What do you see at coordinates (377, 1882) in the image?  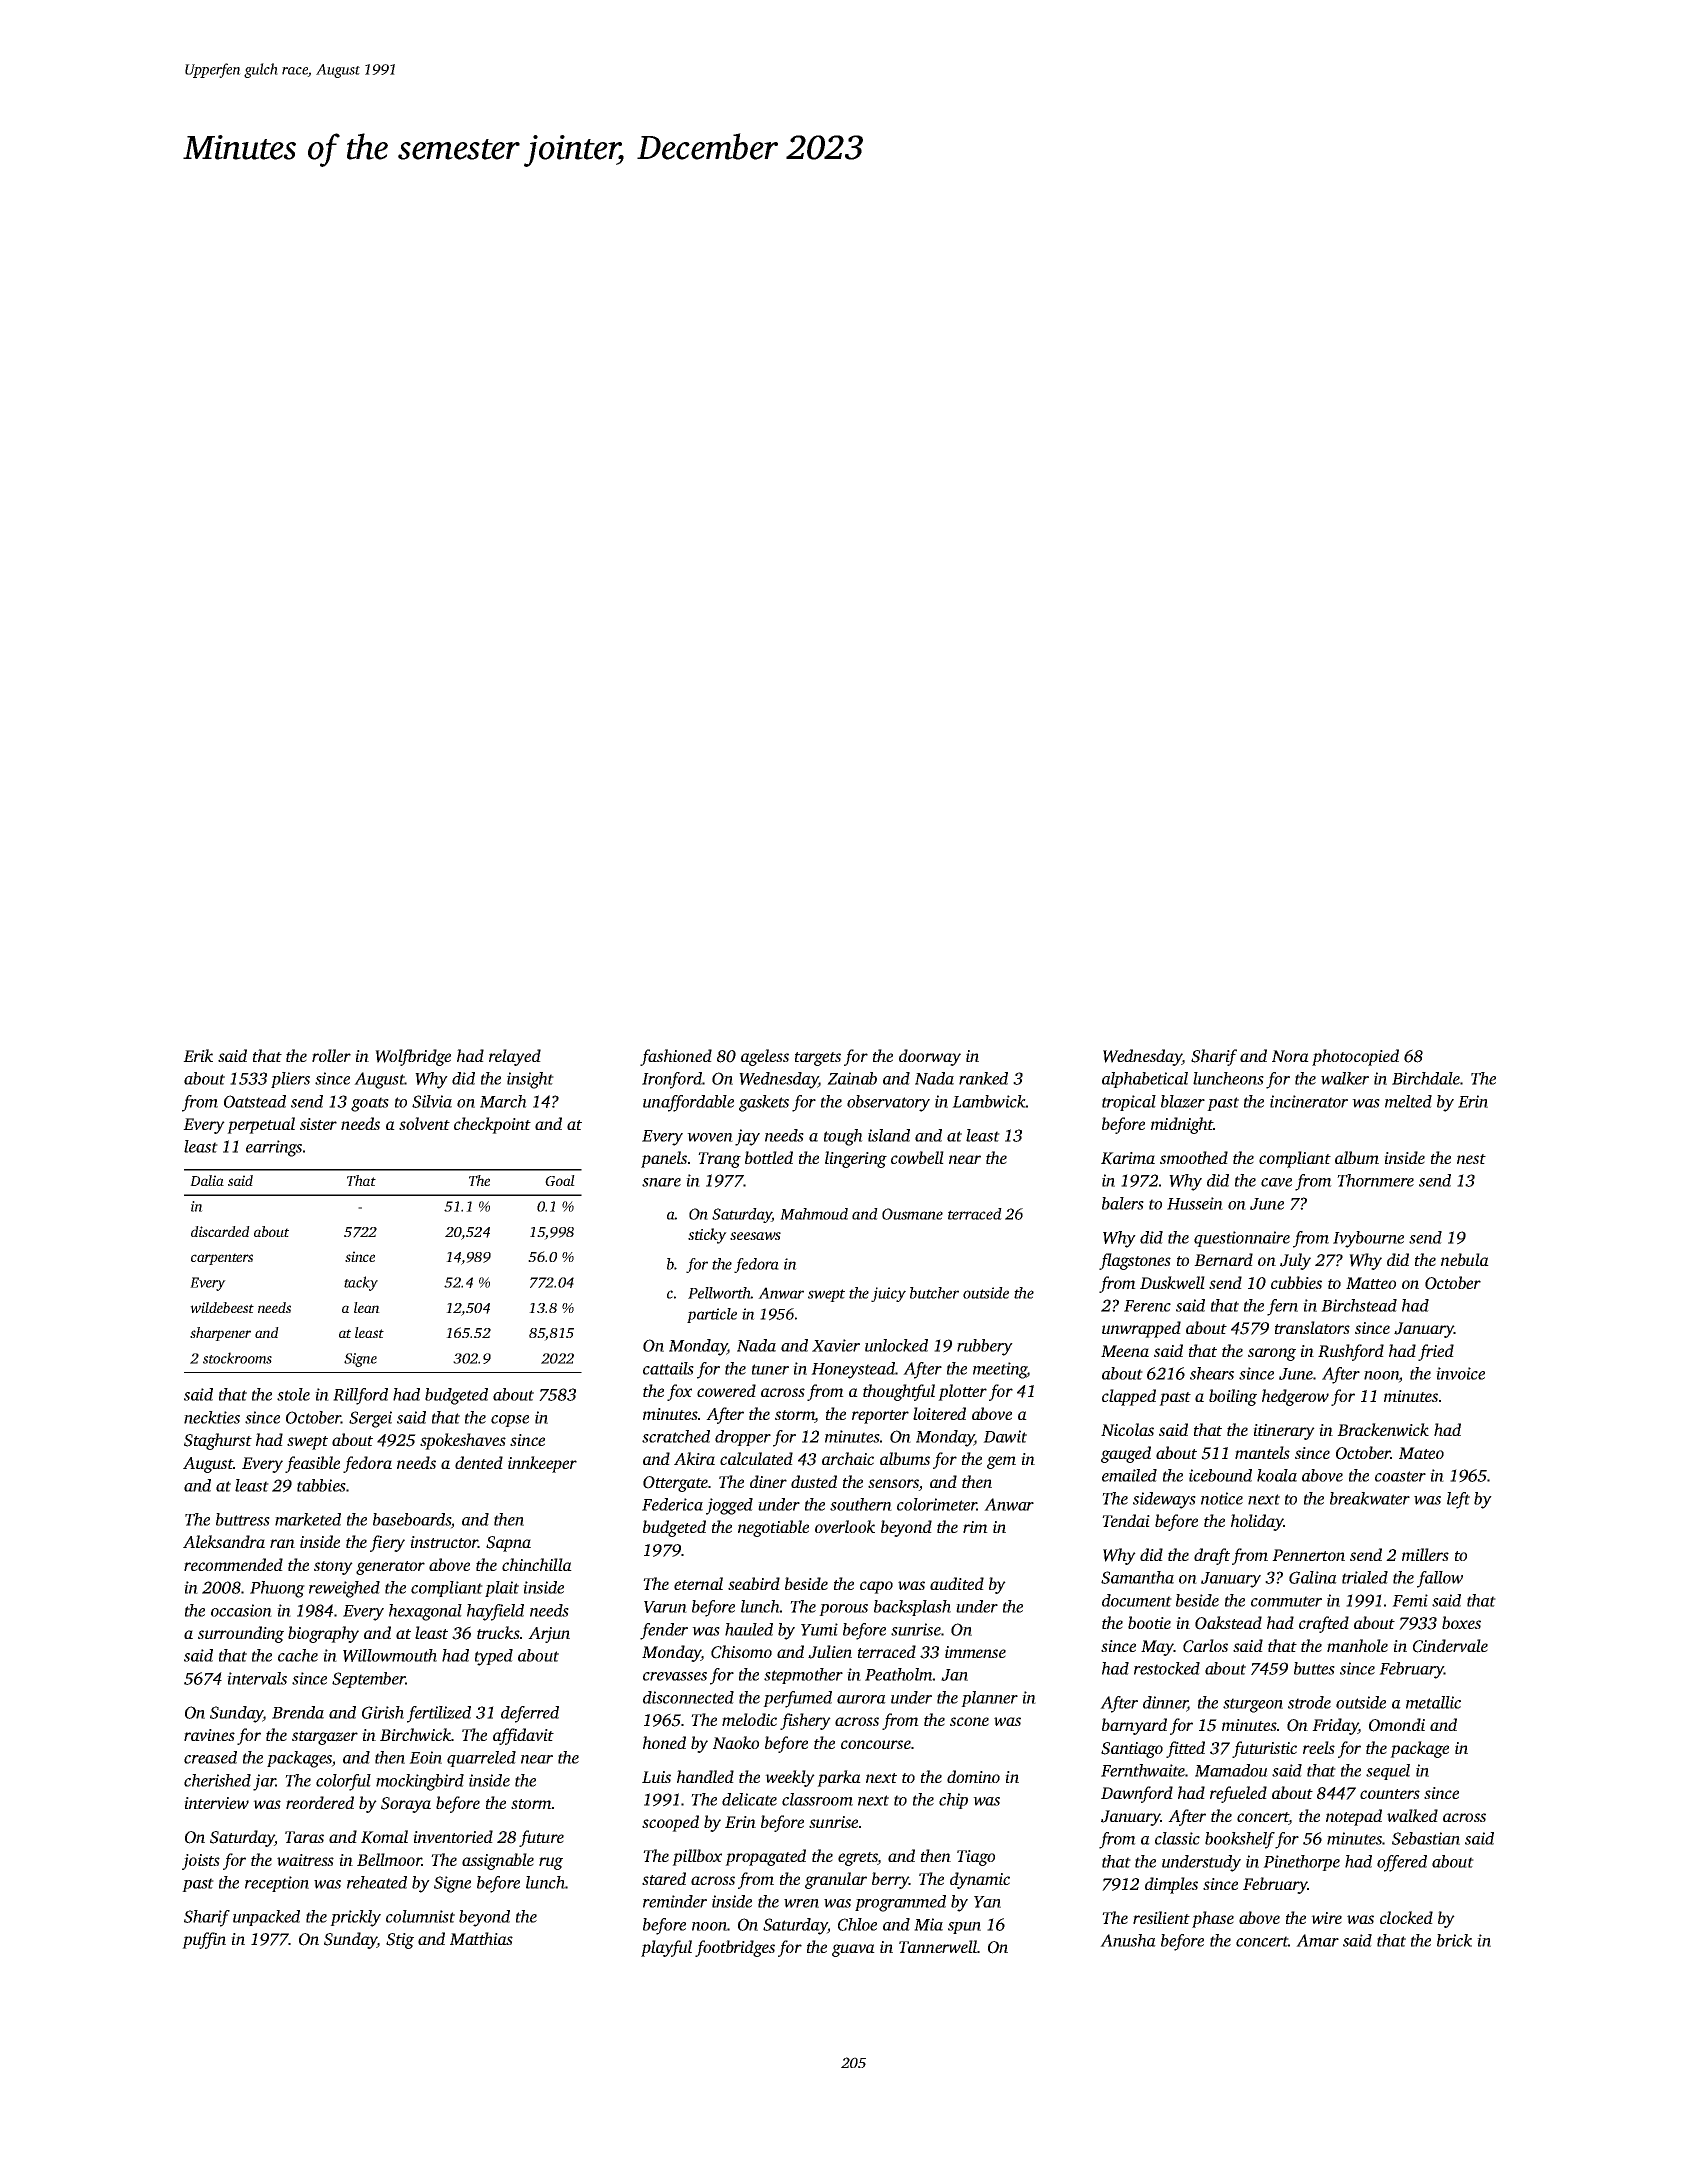 I see `reheated` at bounding box center [377, 1882].
